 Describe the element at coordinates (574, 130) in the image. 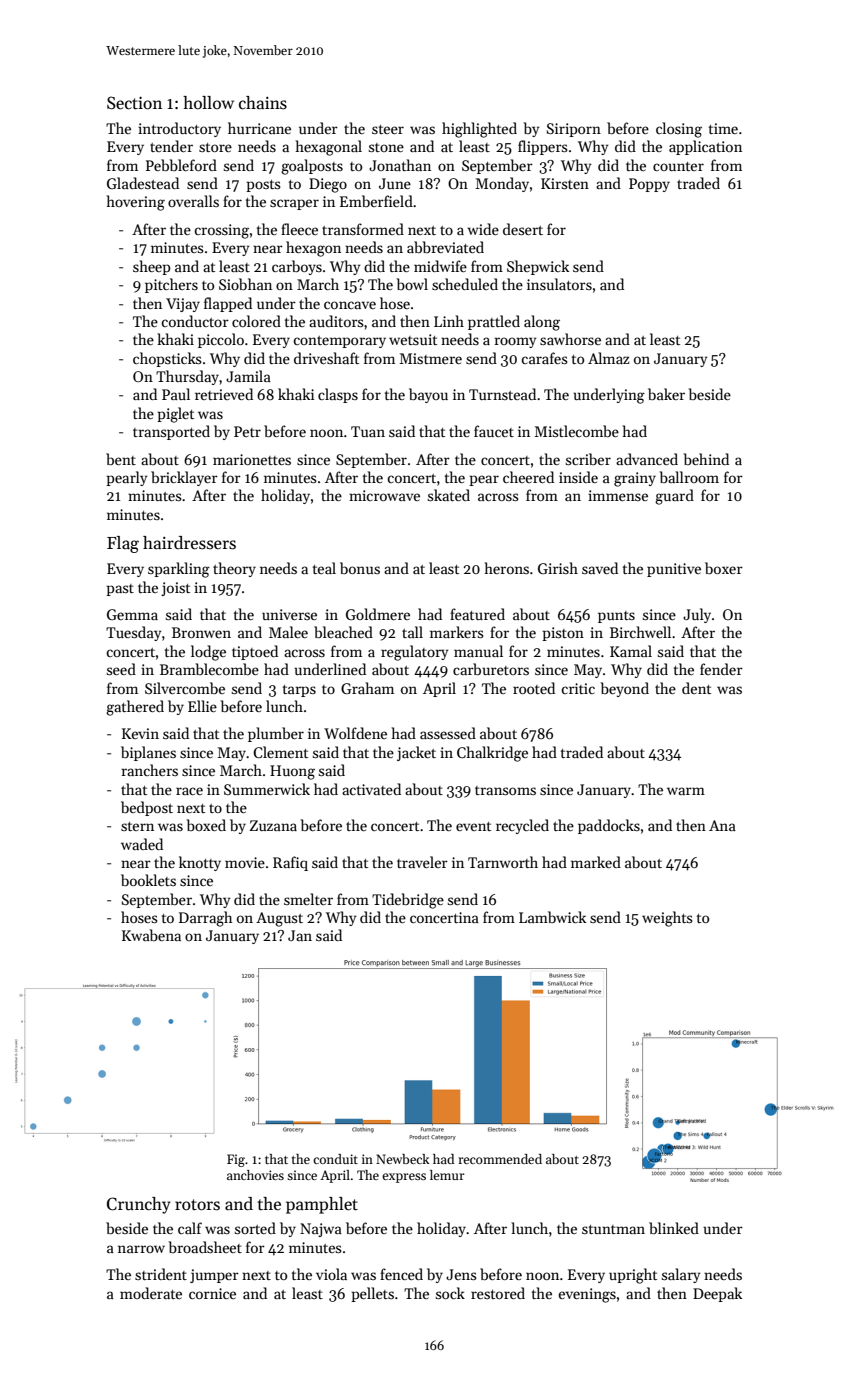

I see `Siriporn` at that location.
